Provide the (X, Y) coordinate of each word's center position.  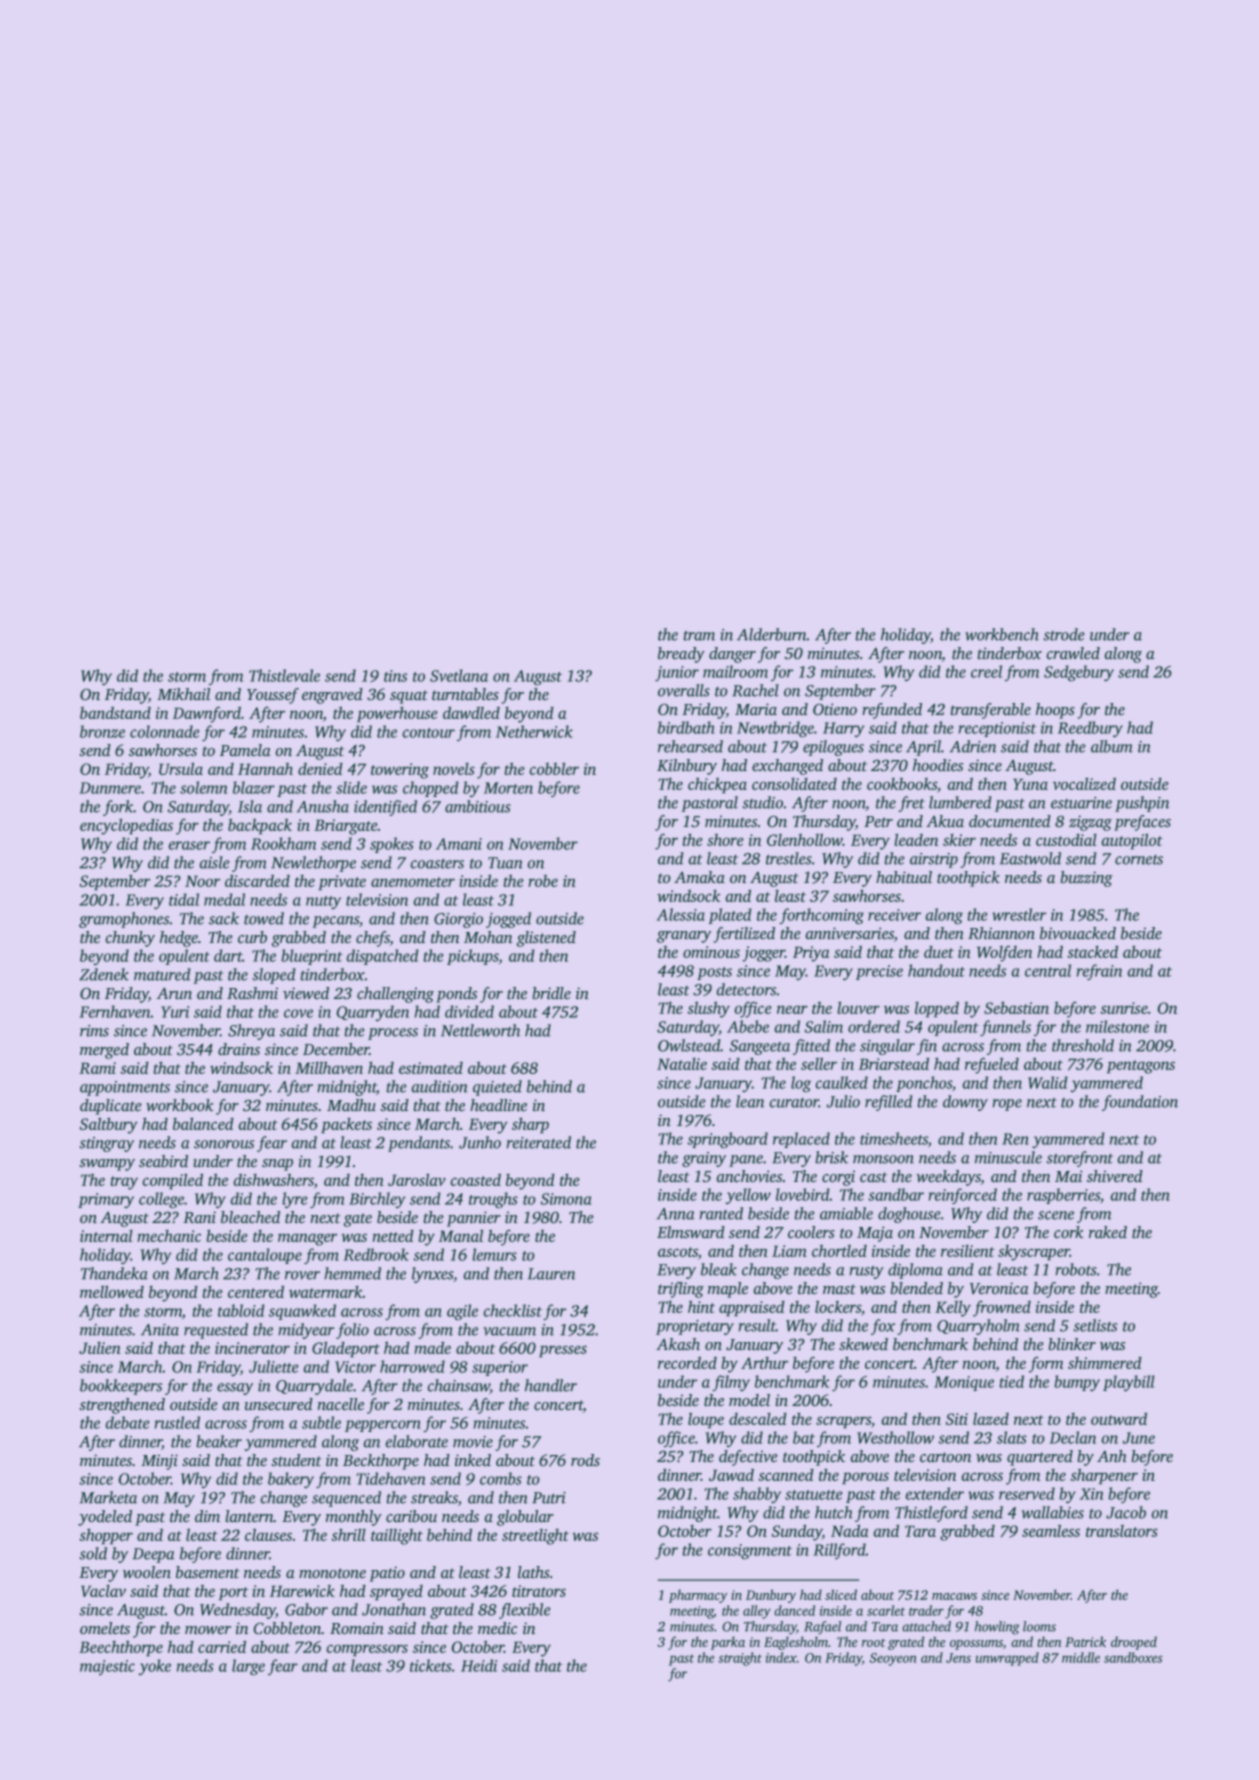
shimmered (1105, 1362)
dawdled (471, 712)
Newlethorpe (313, 864)
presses (563, 1351)
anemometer (413, 882)
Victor (355, 1367)
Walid (1048, 1082)
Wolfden (1004, 953)
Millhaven (329, 1067)
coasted (475, 1179)
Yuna (1030, 784)
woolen (147, 1572)
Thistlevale (284, 675)
